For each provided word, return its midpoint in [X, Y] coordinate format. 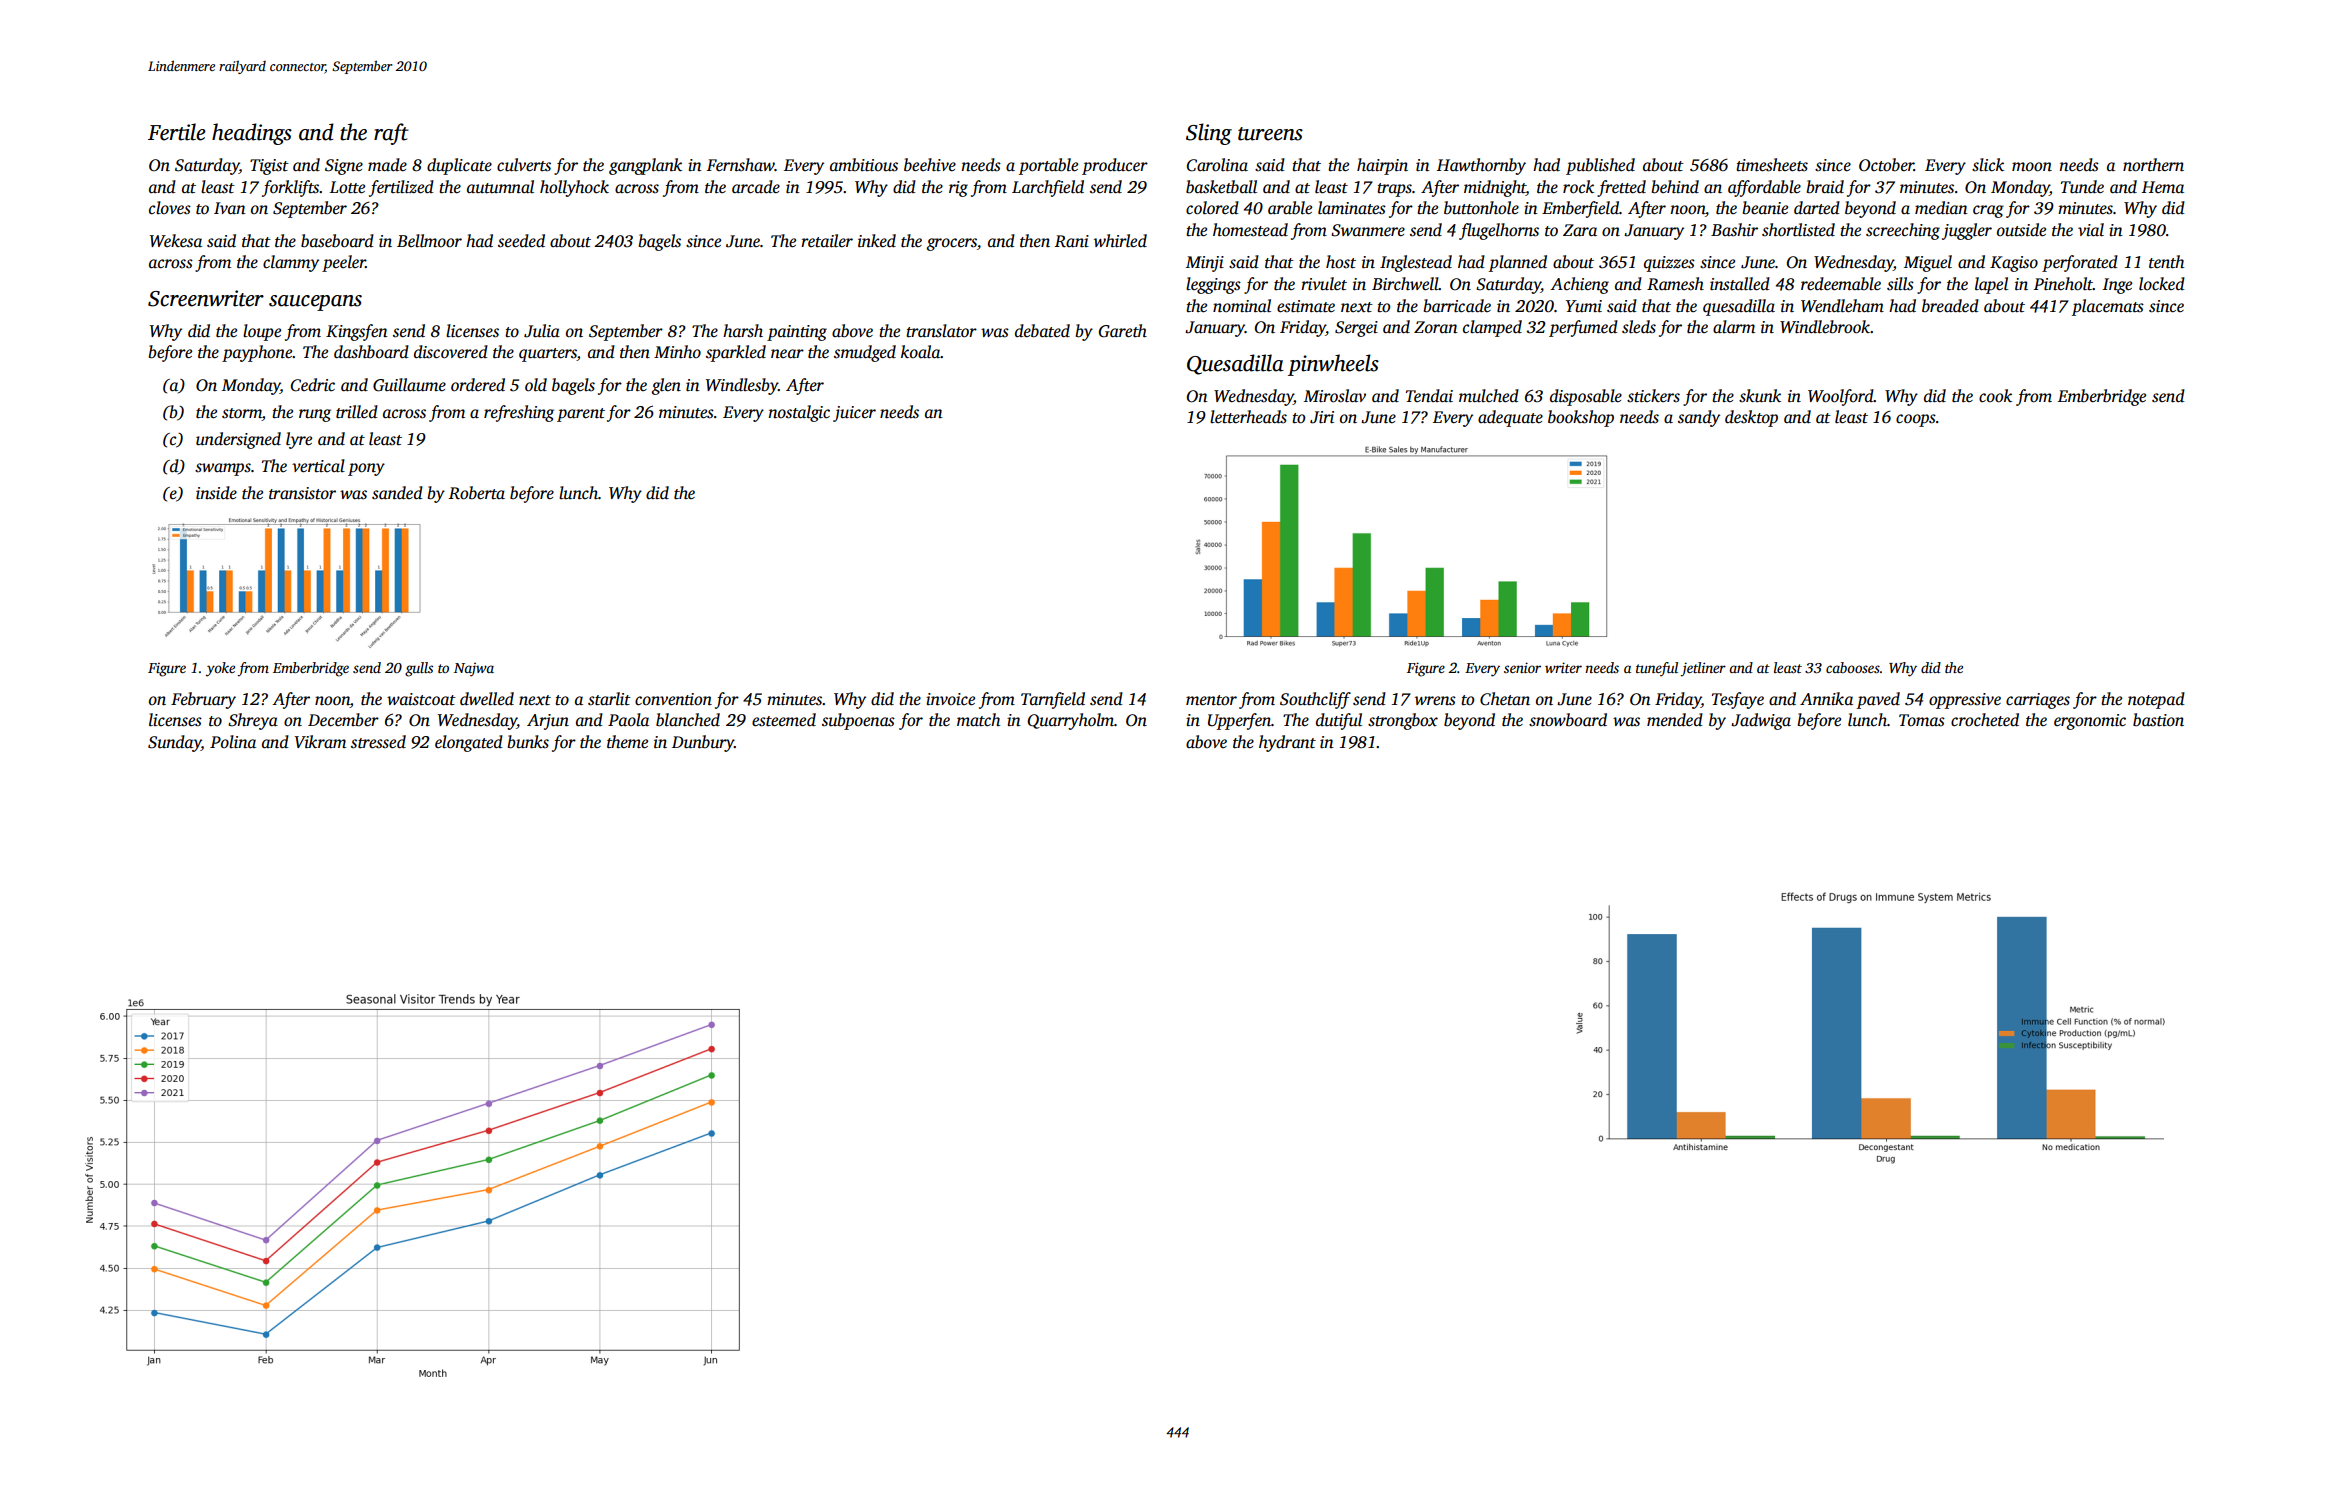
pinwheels [1333, 365]
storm [242, 414]
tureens [1270, 134]
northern [2153, 165]
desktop [1751, 418]
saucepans [315, 303]
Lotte [347, 187]
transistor [302, 493]
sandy [1699, 418]
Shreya [253, 721]
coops [1916, 420]
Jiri [1322, 417]
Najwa [474, 670]
